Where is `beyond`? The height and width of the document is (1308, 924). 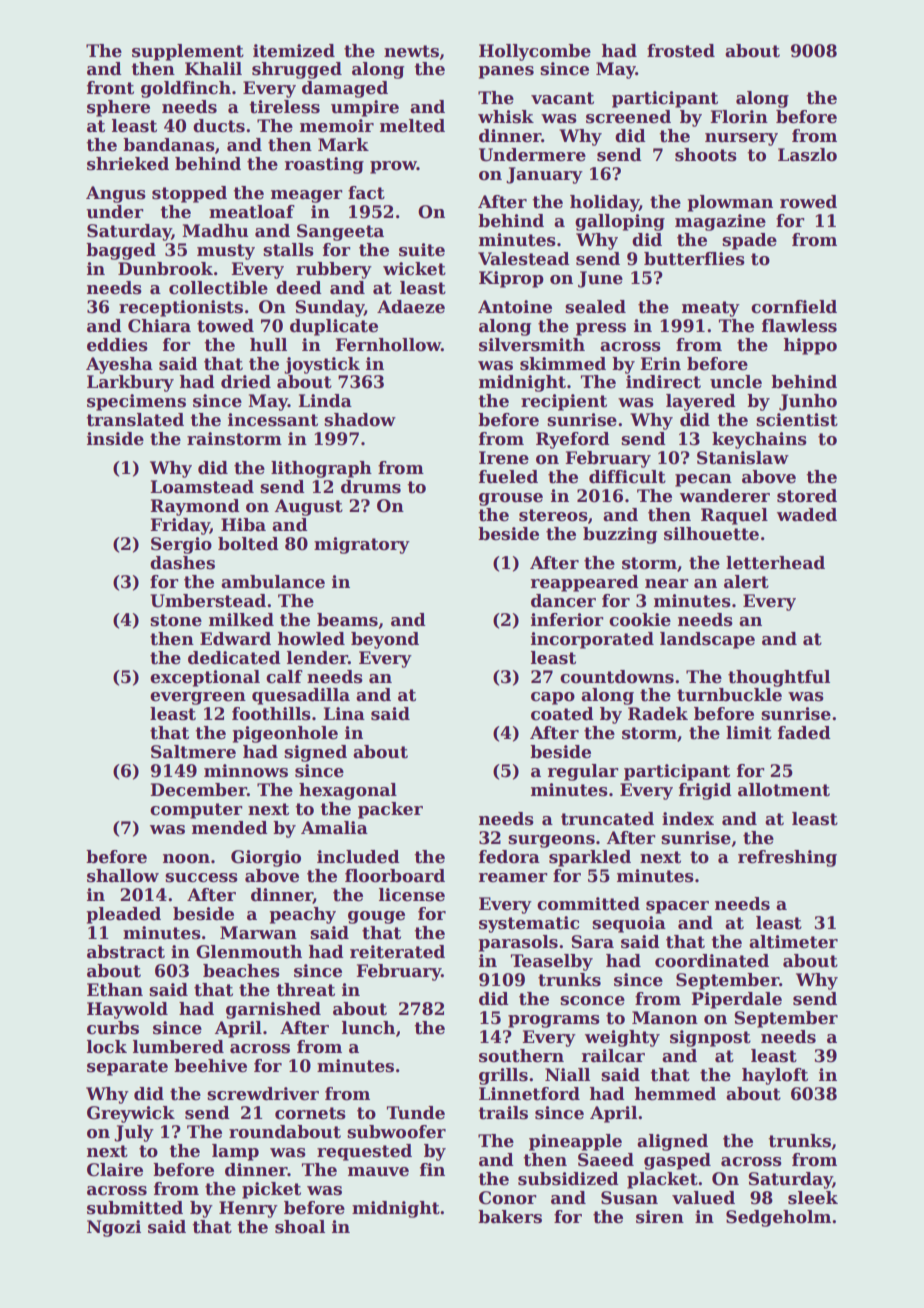 beyond is located at coordinates (385, 640).
